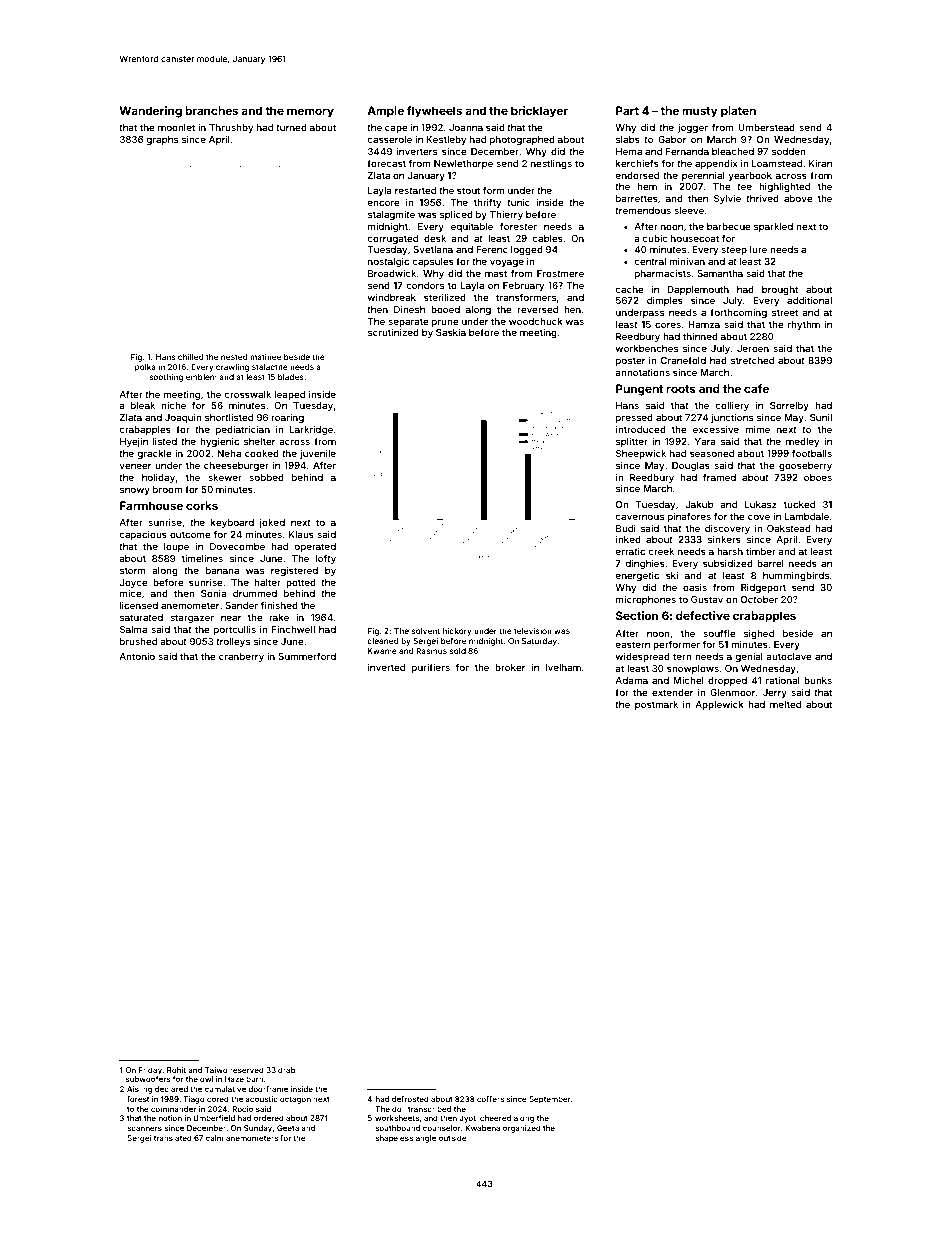 The image size is (952, 1233). I want to click on mast, so click(496, 273).
